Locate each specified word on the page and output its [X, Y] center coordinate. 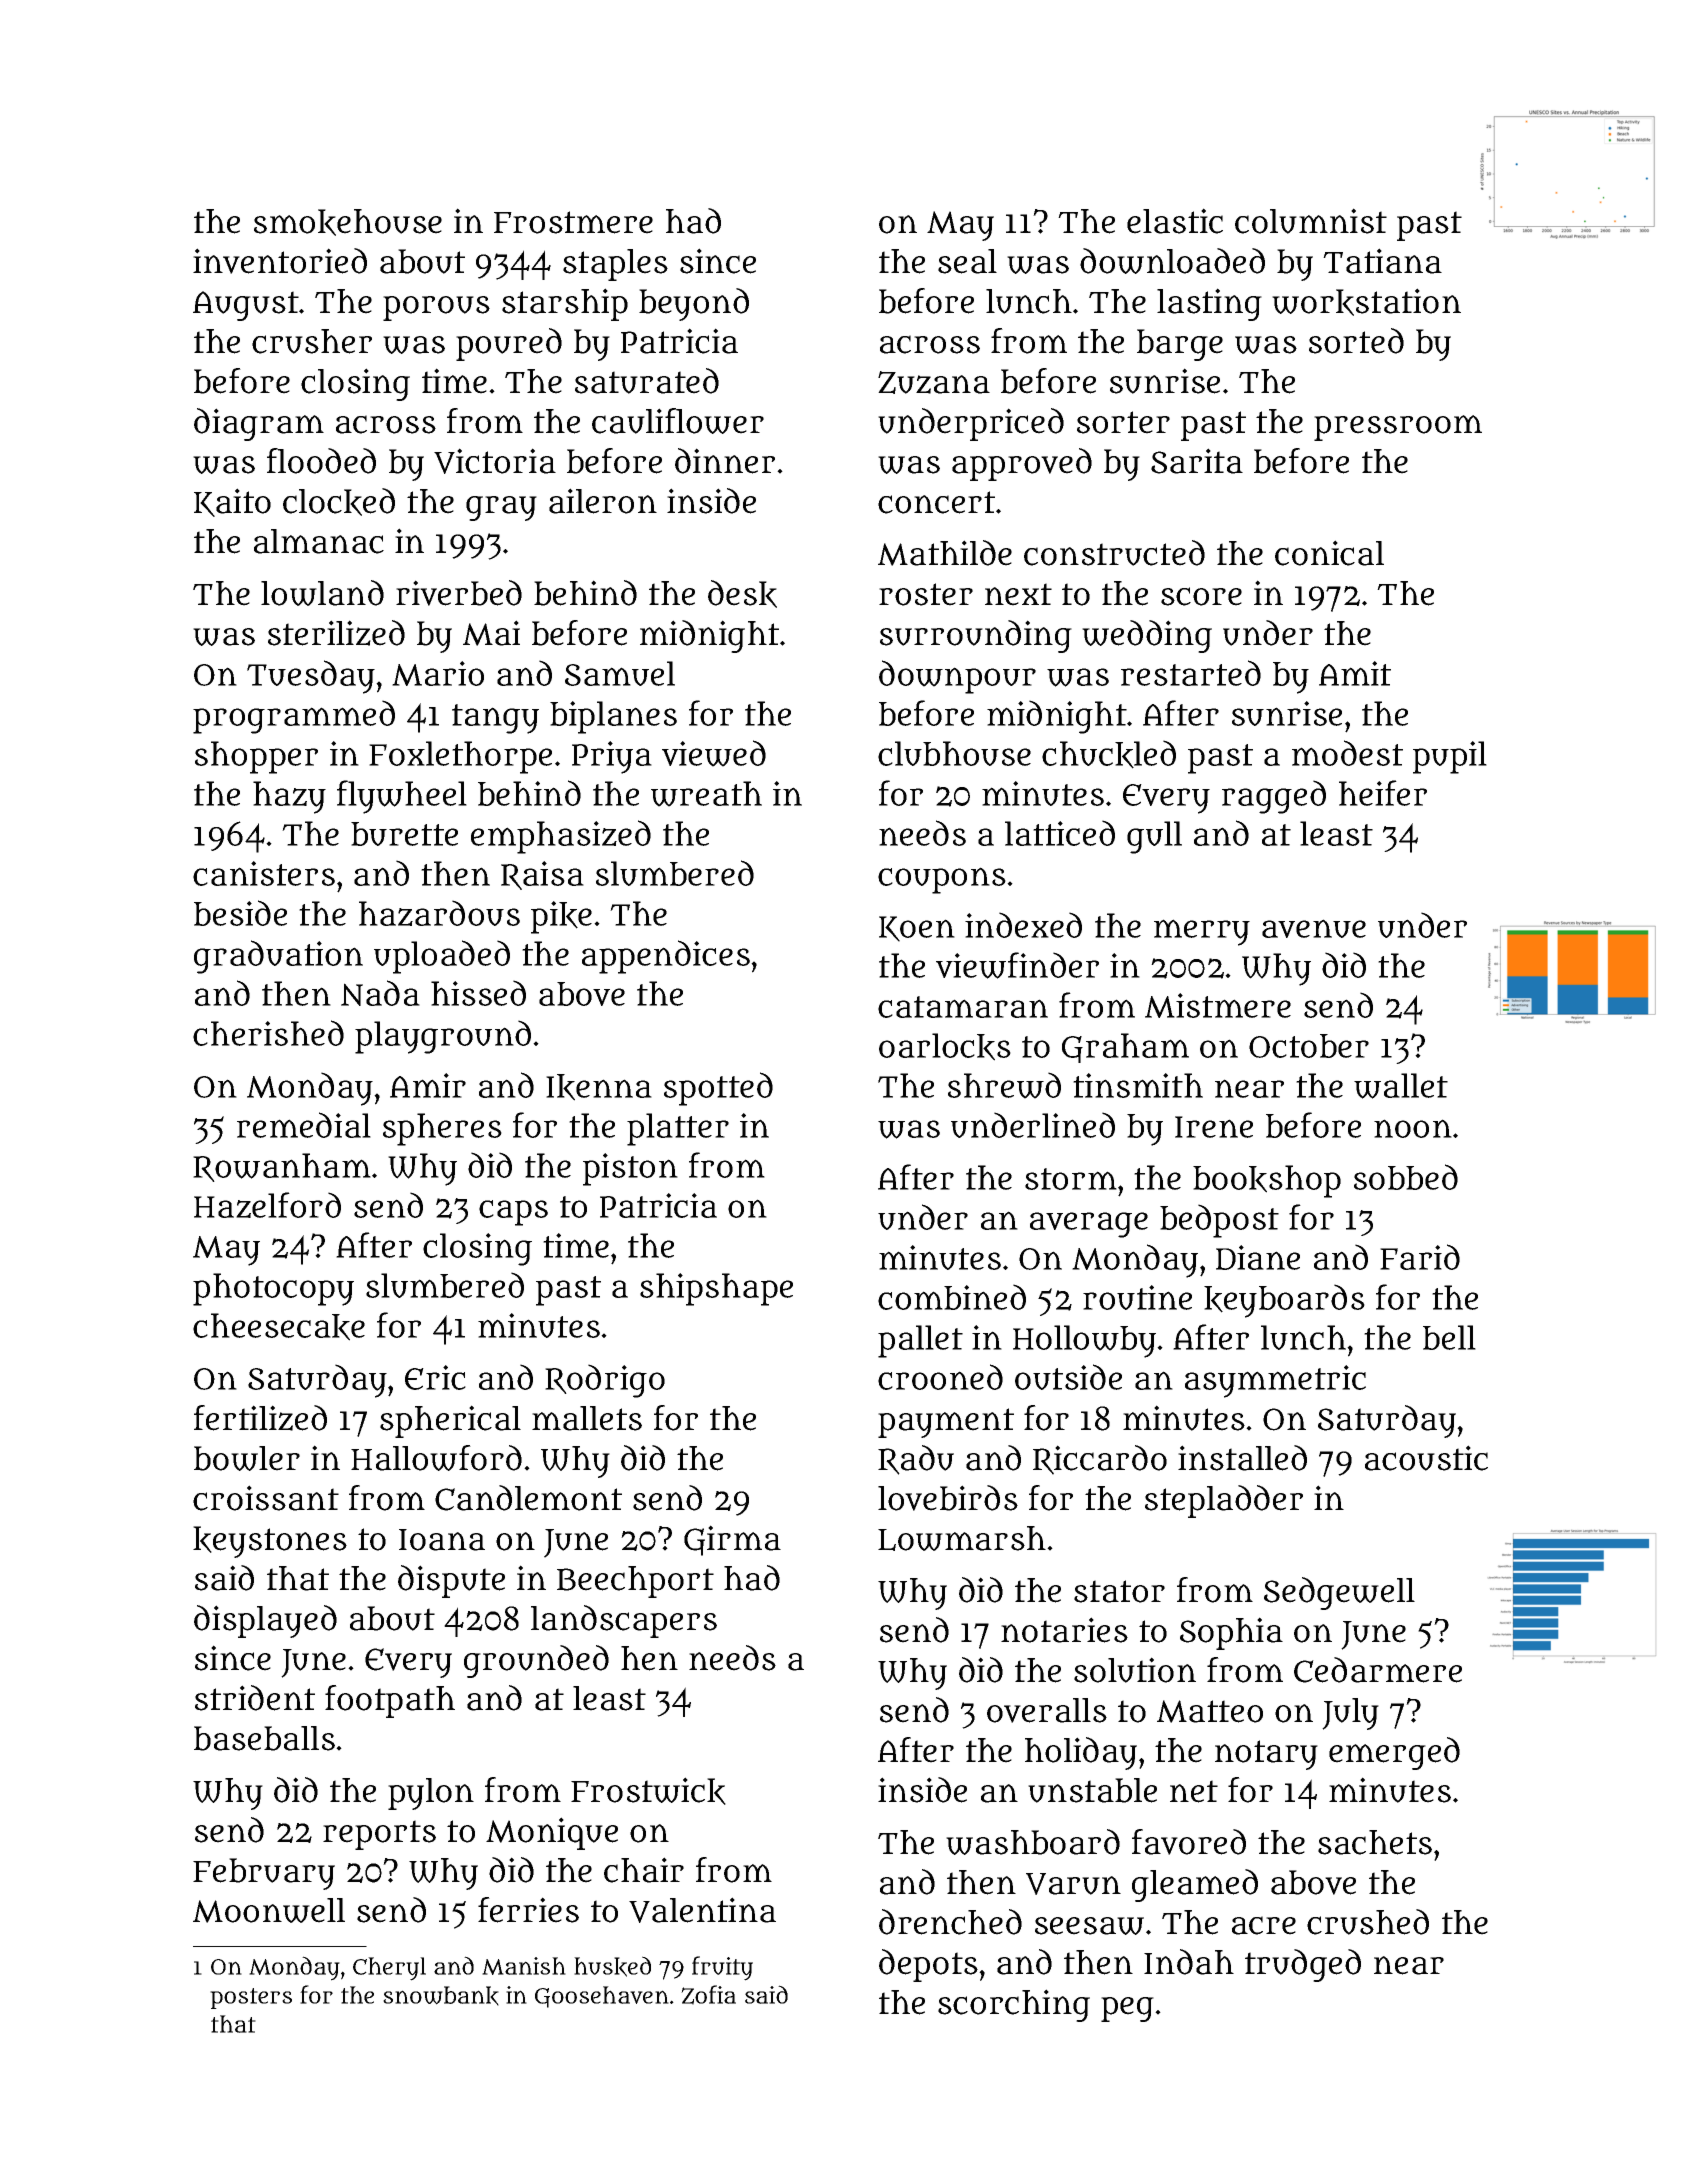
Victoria [495, 461]
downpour [957, 677]
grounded [536, 1661]
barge [1180, 345]
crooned [940, 1377]
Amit [1355, 673]
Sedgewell [1339, 1593]
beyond [694, 304]
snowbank [441, 1996]
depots [928, 1965]
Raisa [542, 875]
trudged [1303, 1965]
